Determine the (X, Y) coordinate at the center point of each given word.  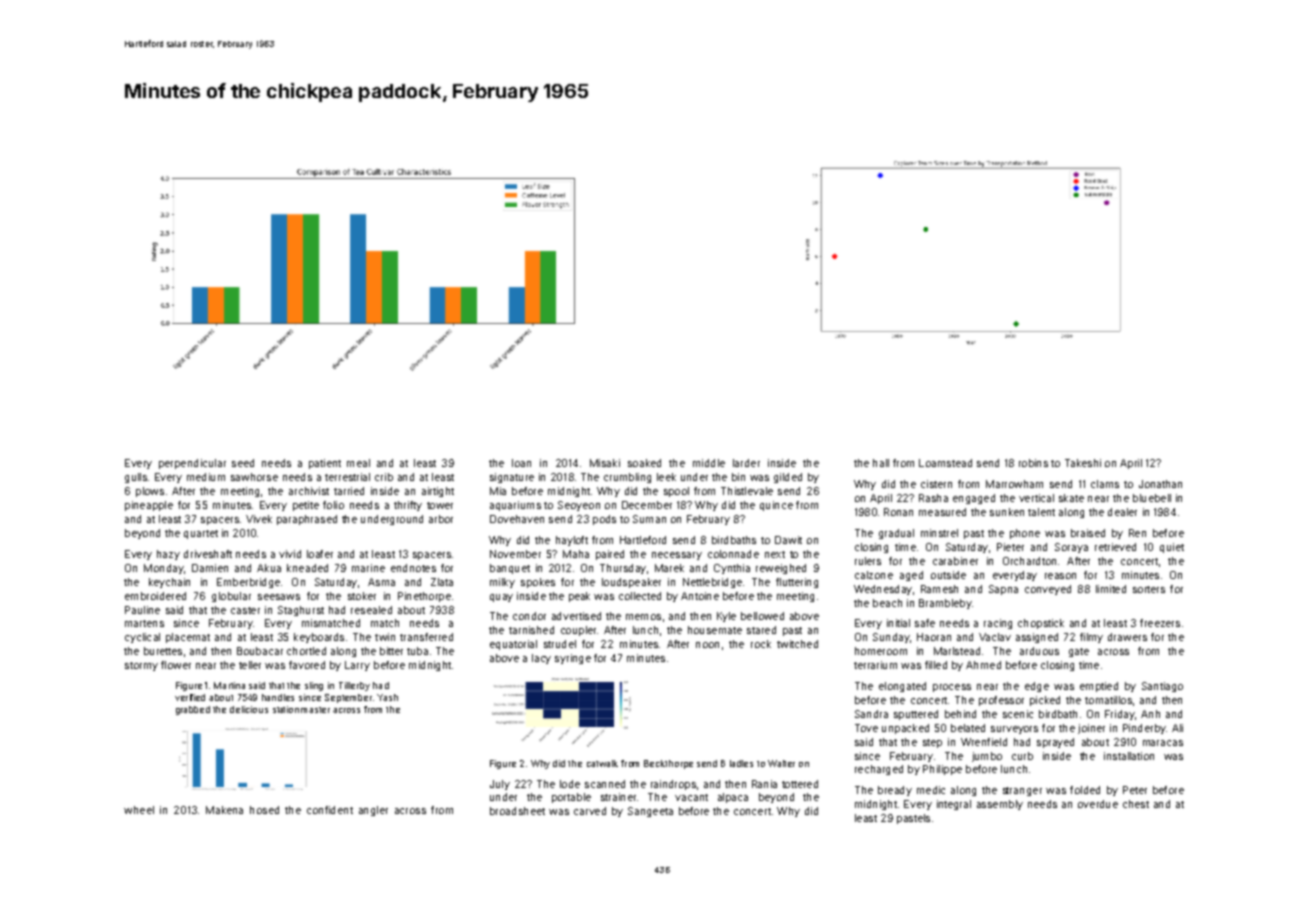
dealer (1122, 512)
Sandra (871, 714)
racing (998, 624)
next (775, 554)
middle (709, 463)
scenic (1018, 714)
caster (245, 610)
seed (243, 463)
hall (881, 463)
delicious (249, 709)
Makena (224, 810)
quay (501, 598)
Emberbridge (248, 583)
